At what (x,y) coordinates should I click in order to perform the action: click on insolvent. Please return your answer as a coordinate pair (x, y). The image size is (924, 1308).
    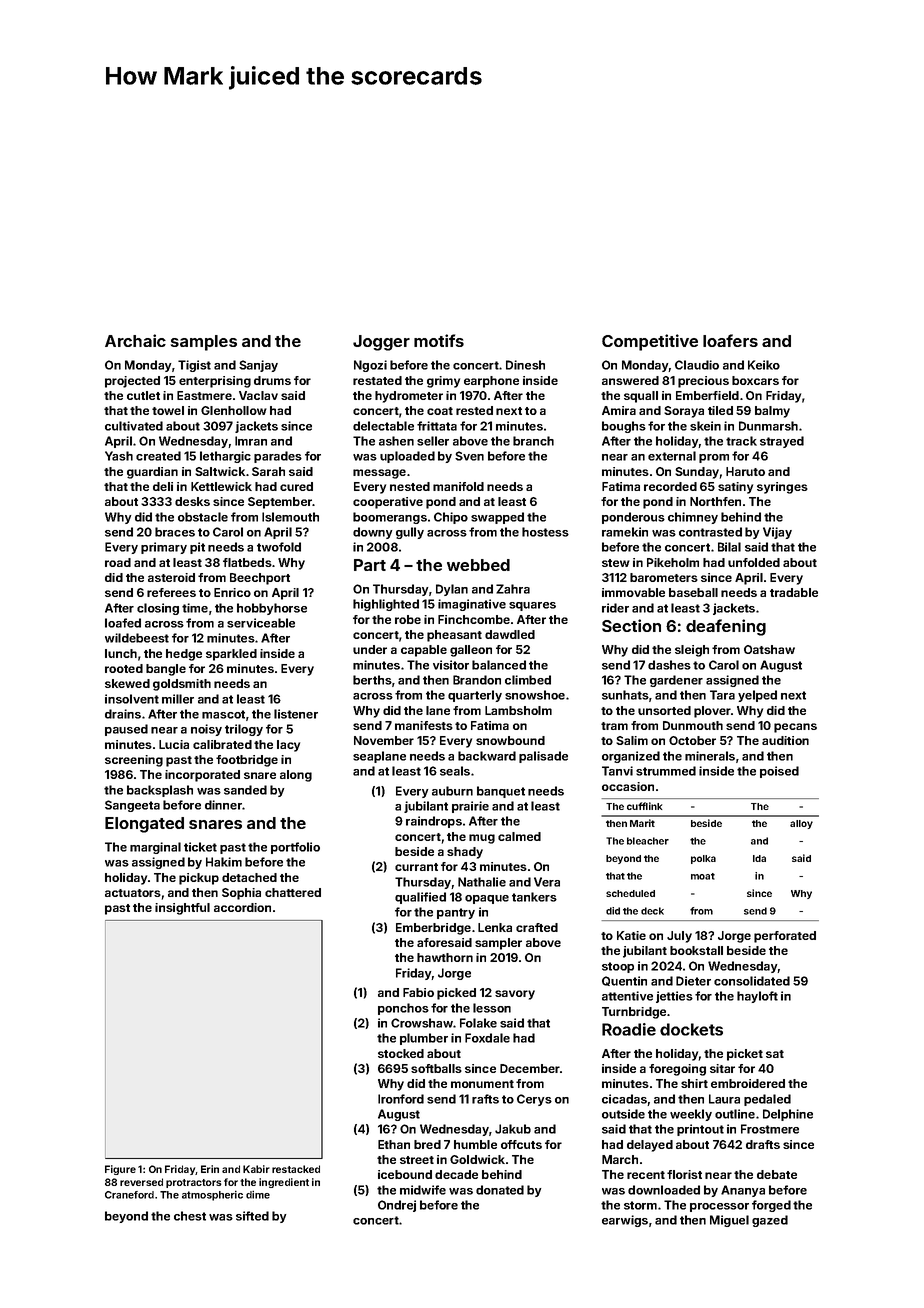
    Looking at the image, I should click on (132, 699).
